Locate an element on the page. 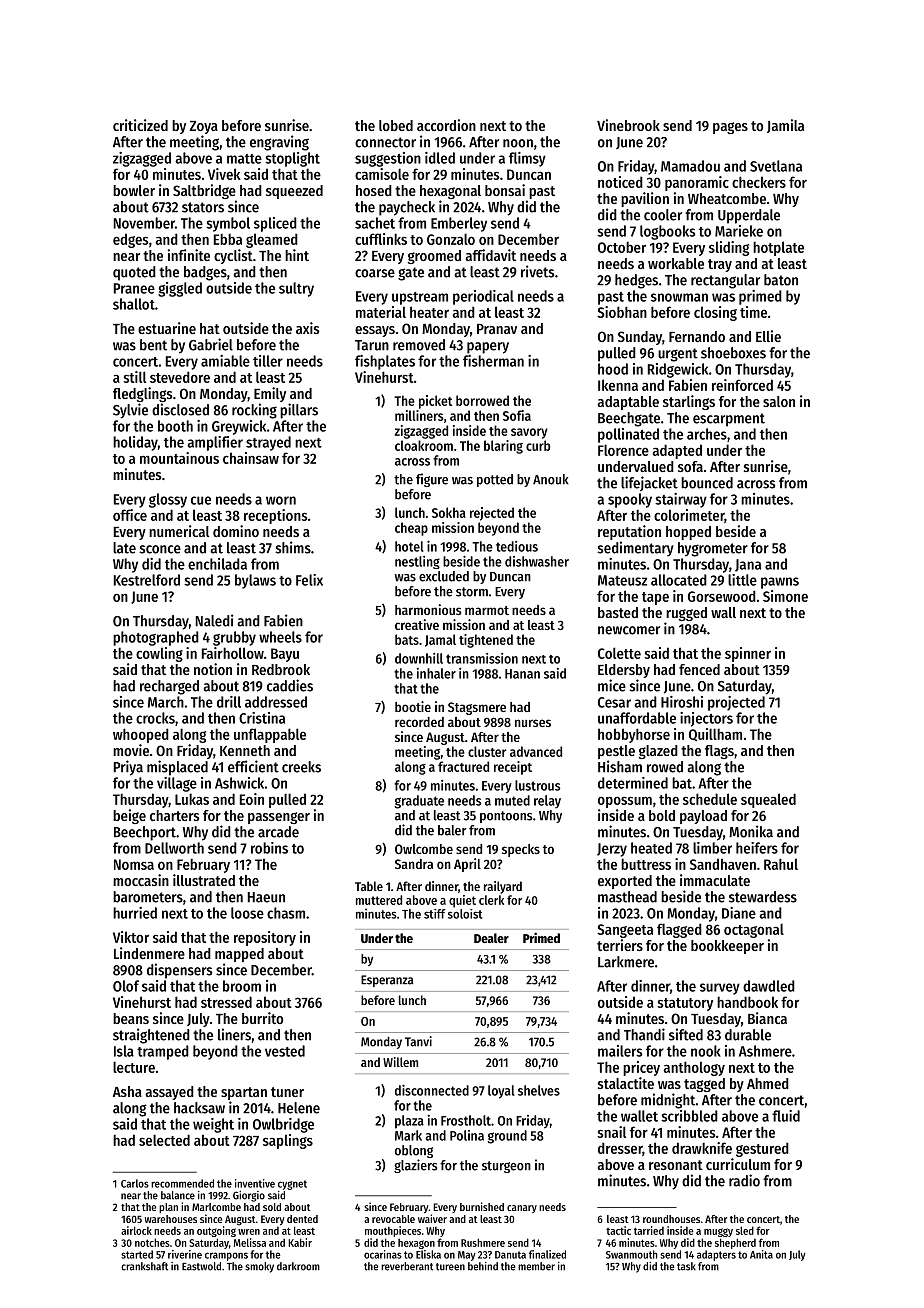  repository is located at coordinates (265, 938).
